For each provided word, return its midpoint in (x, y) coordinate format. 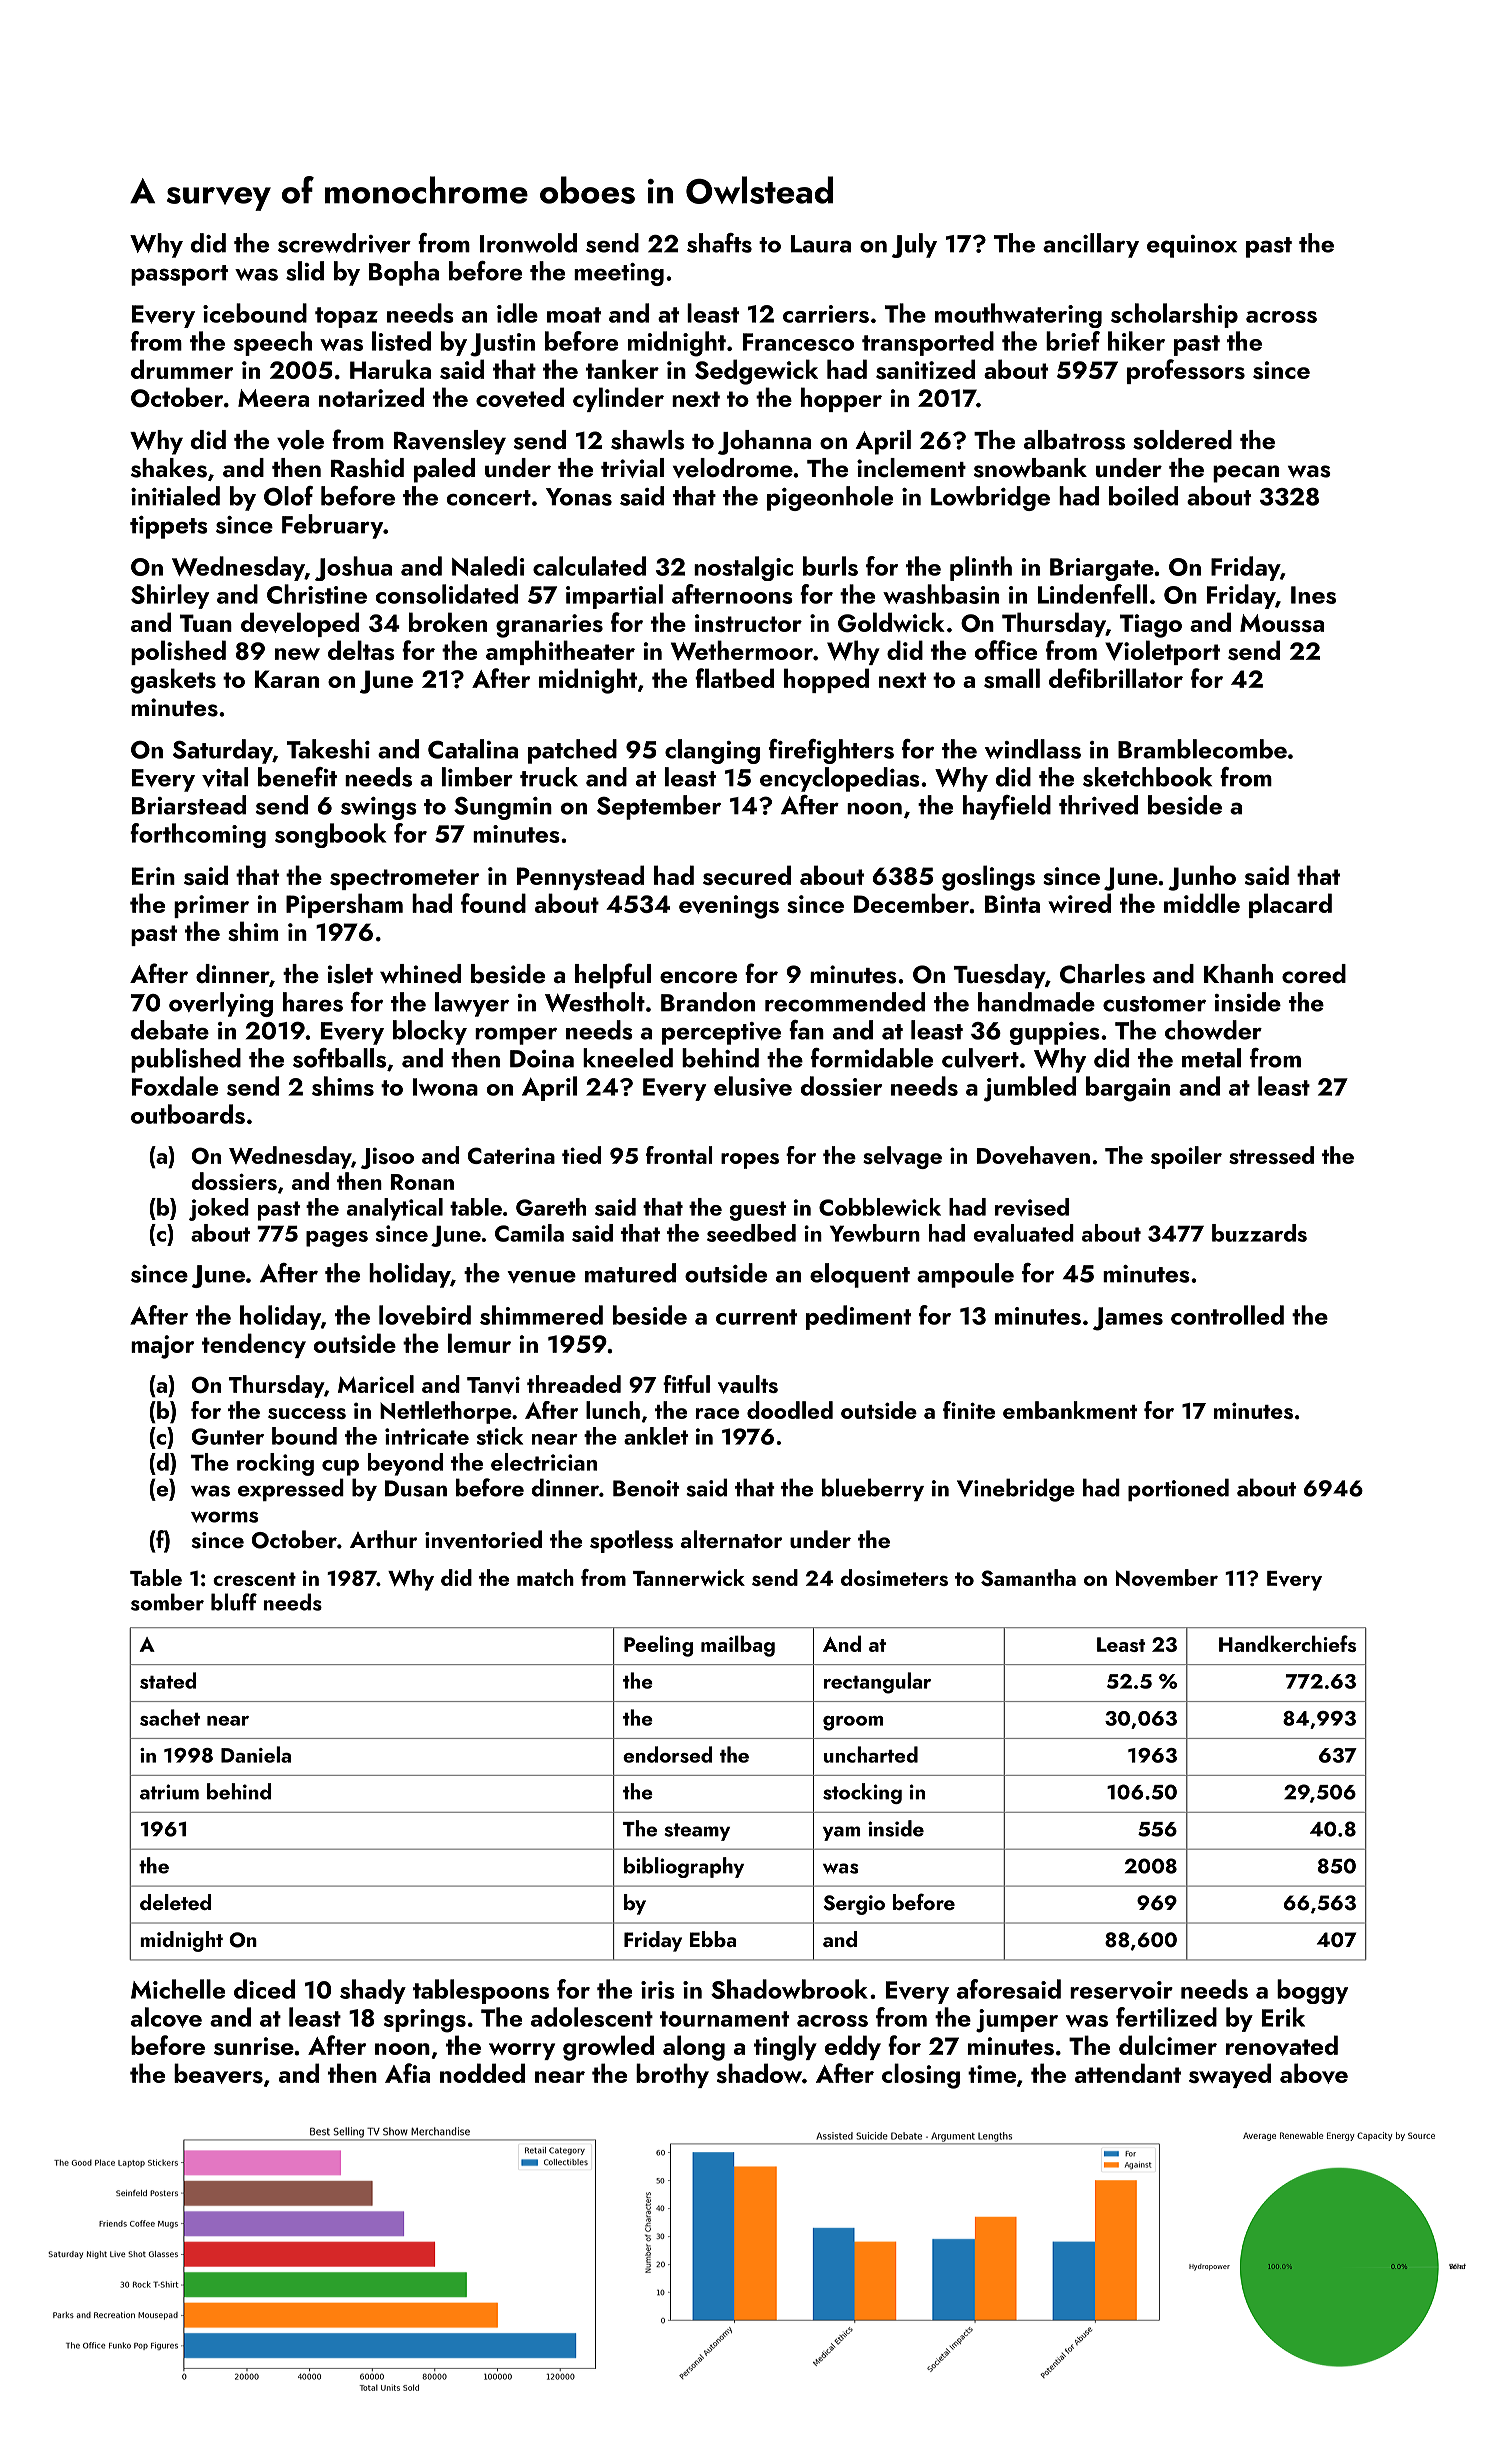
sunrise (254, 2046)
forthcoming (198, 835)
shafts (719, 243)
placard (1290, 905)
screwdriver (344, 243)
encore (698, 977)
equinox (1192, 246)
